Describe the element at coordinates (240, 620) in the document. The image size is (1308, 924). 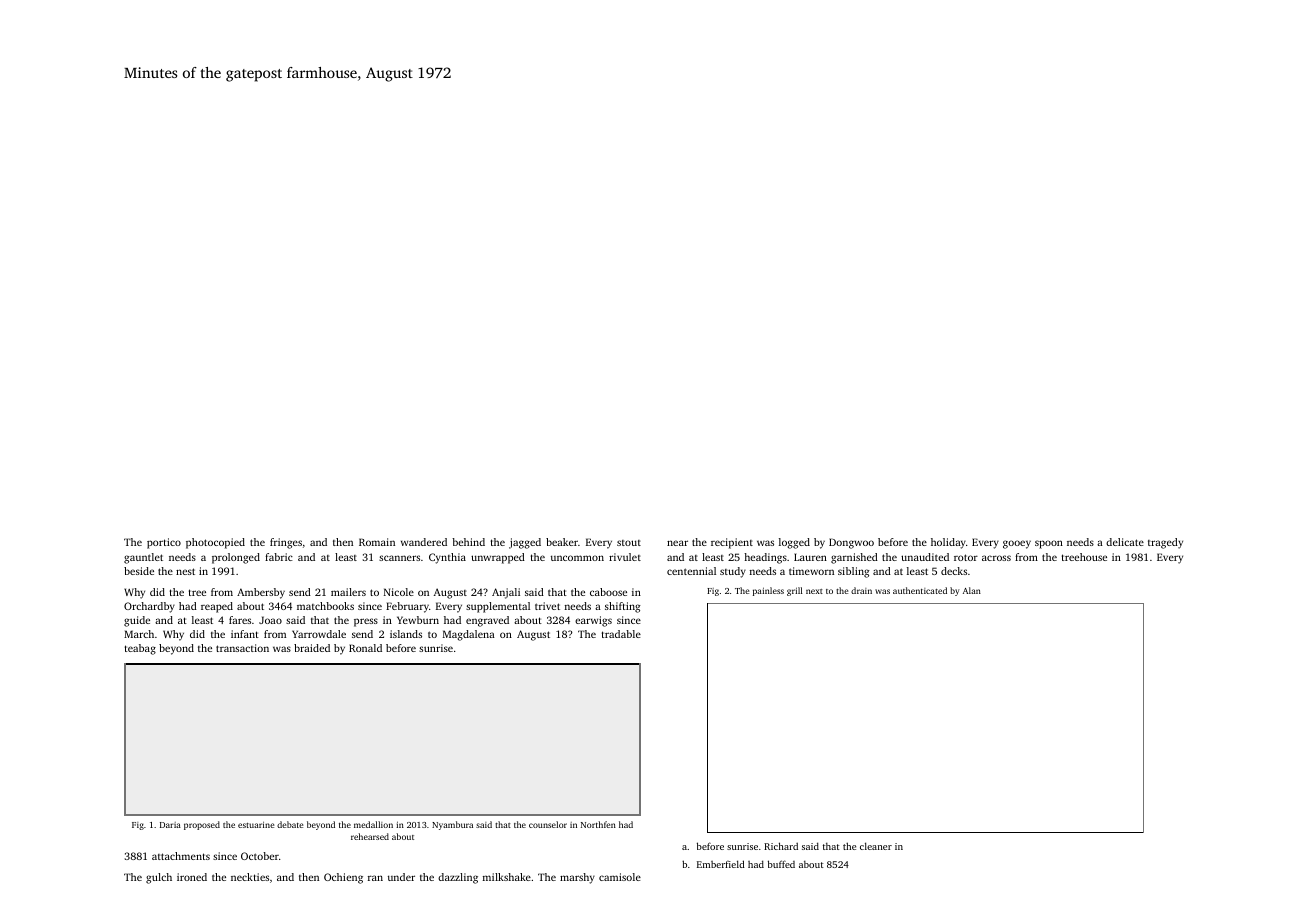
I see `fares` at that location.
